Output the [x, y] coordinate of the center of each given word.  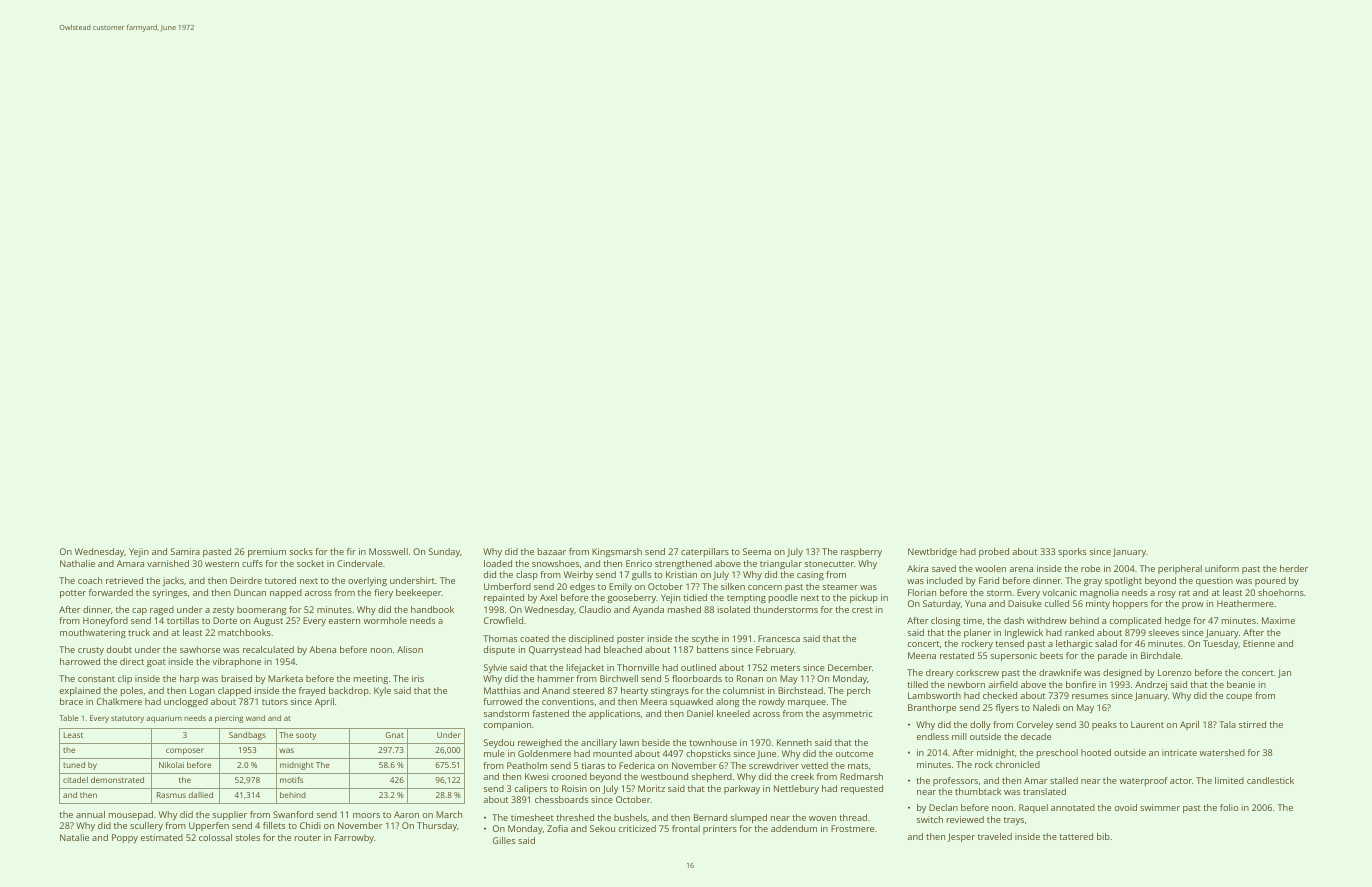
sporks [1072, 552]
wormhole [385, 620]
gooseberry [632, 598]
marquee [807, 703]
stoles [248, 837]
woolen [990, 568]
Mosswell [388, 551]
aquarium [164, 719]
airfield [1003, 684]
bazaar [552, 551]
